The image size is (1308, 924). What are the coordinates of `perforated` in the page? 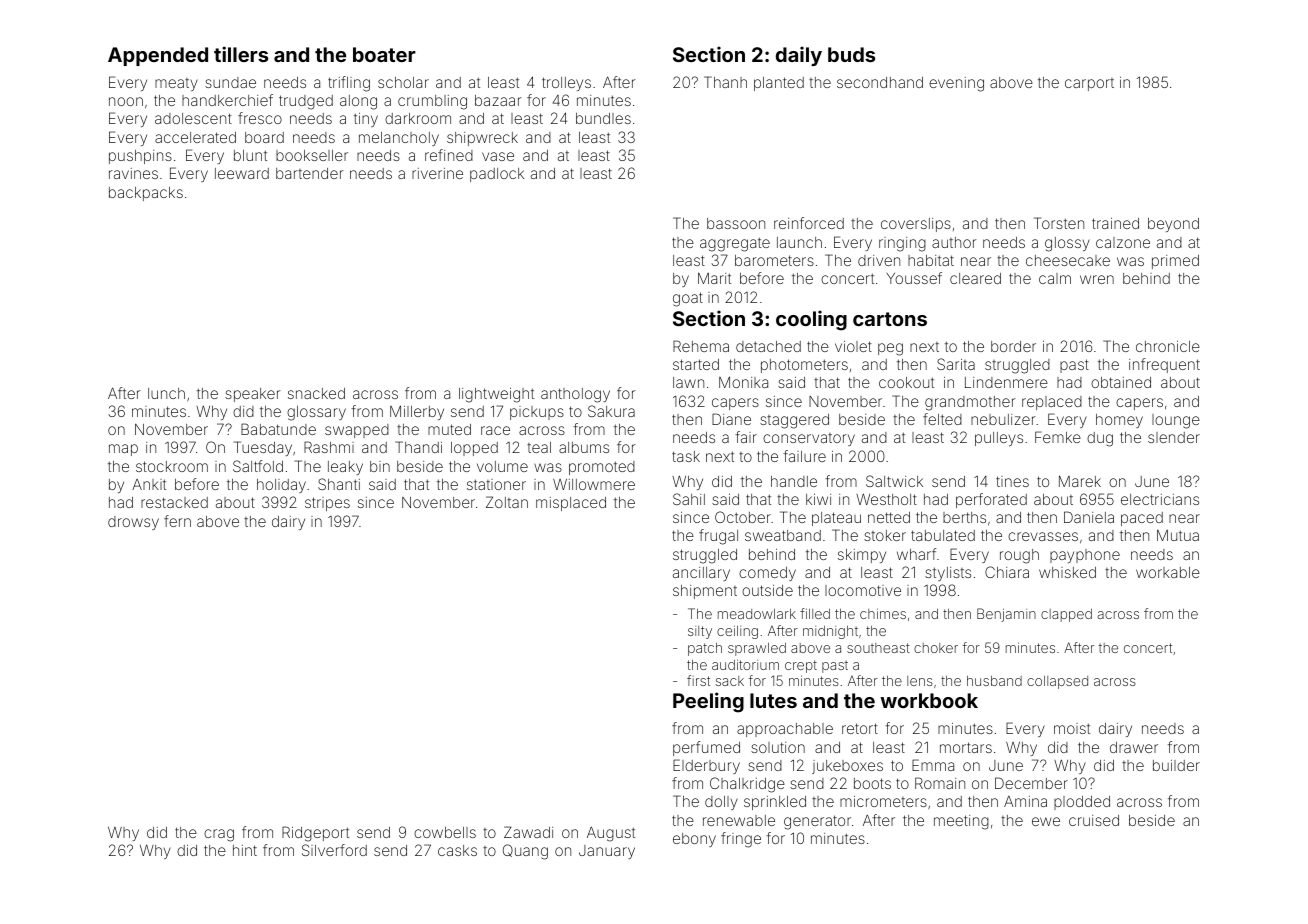 It's located at (991, 500).
